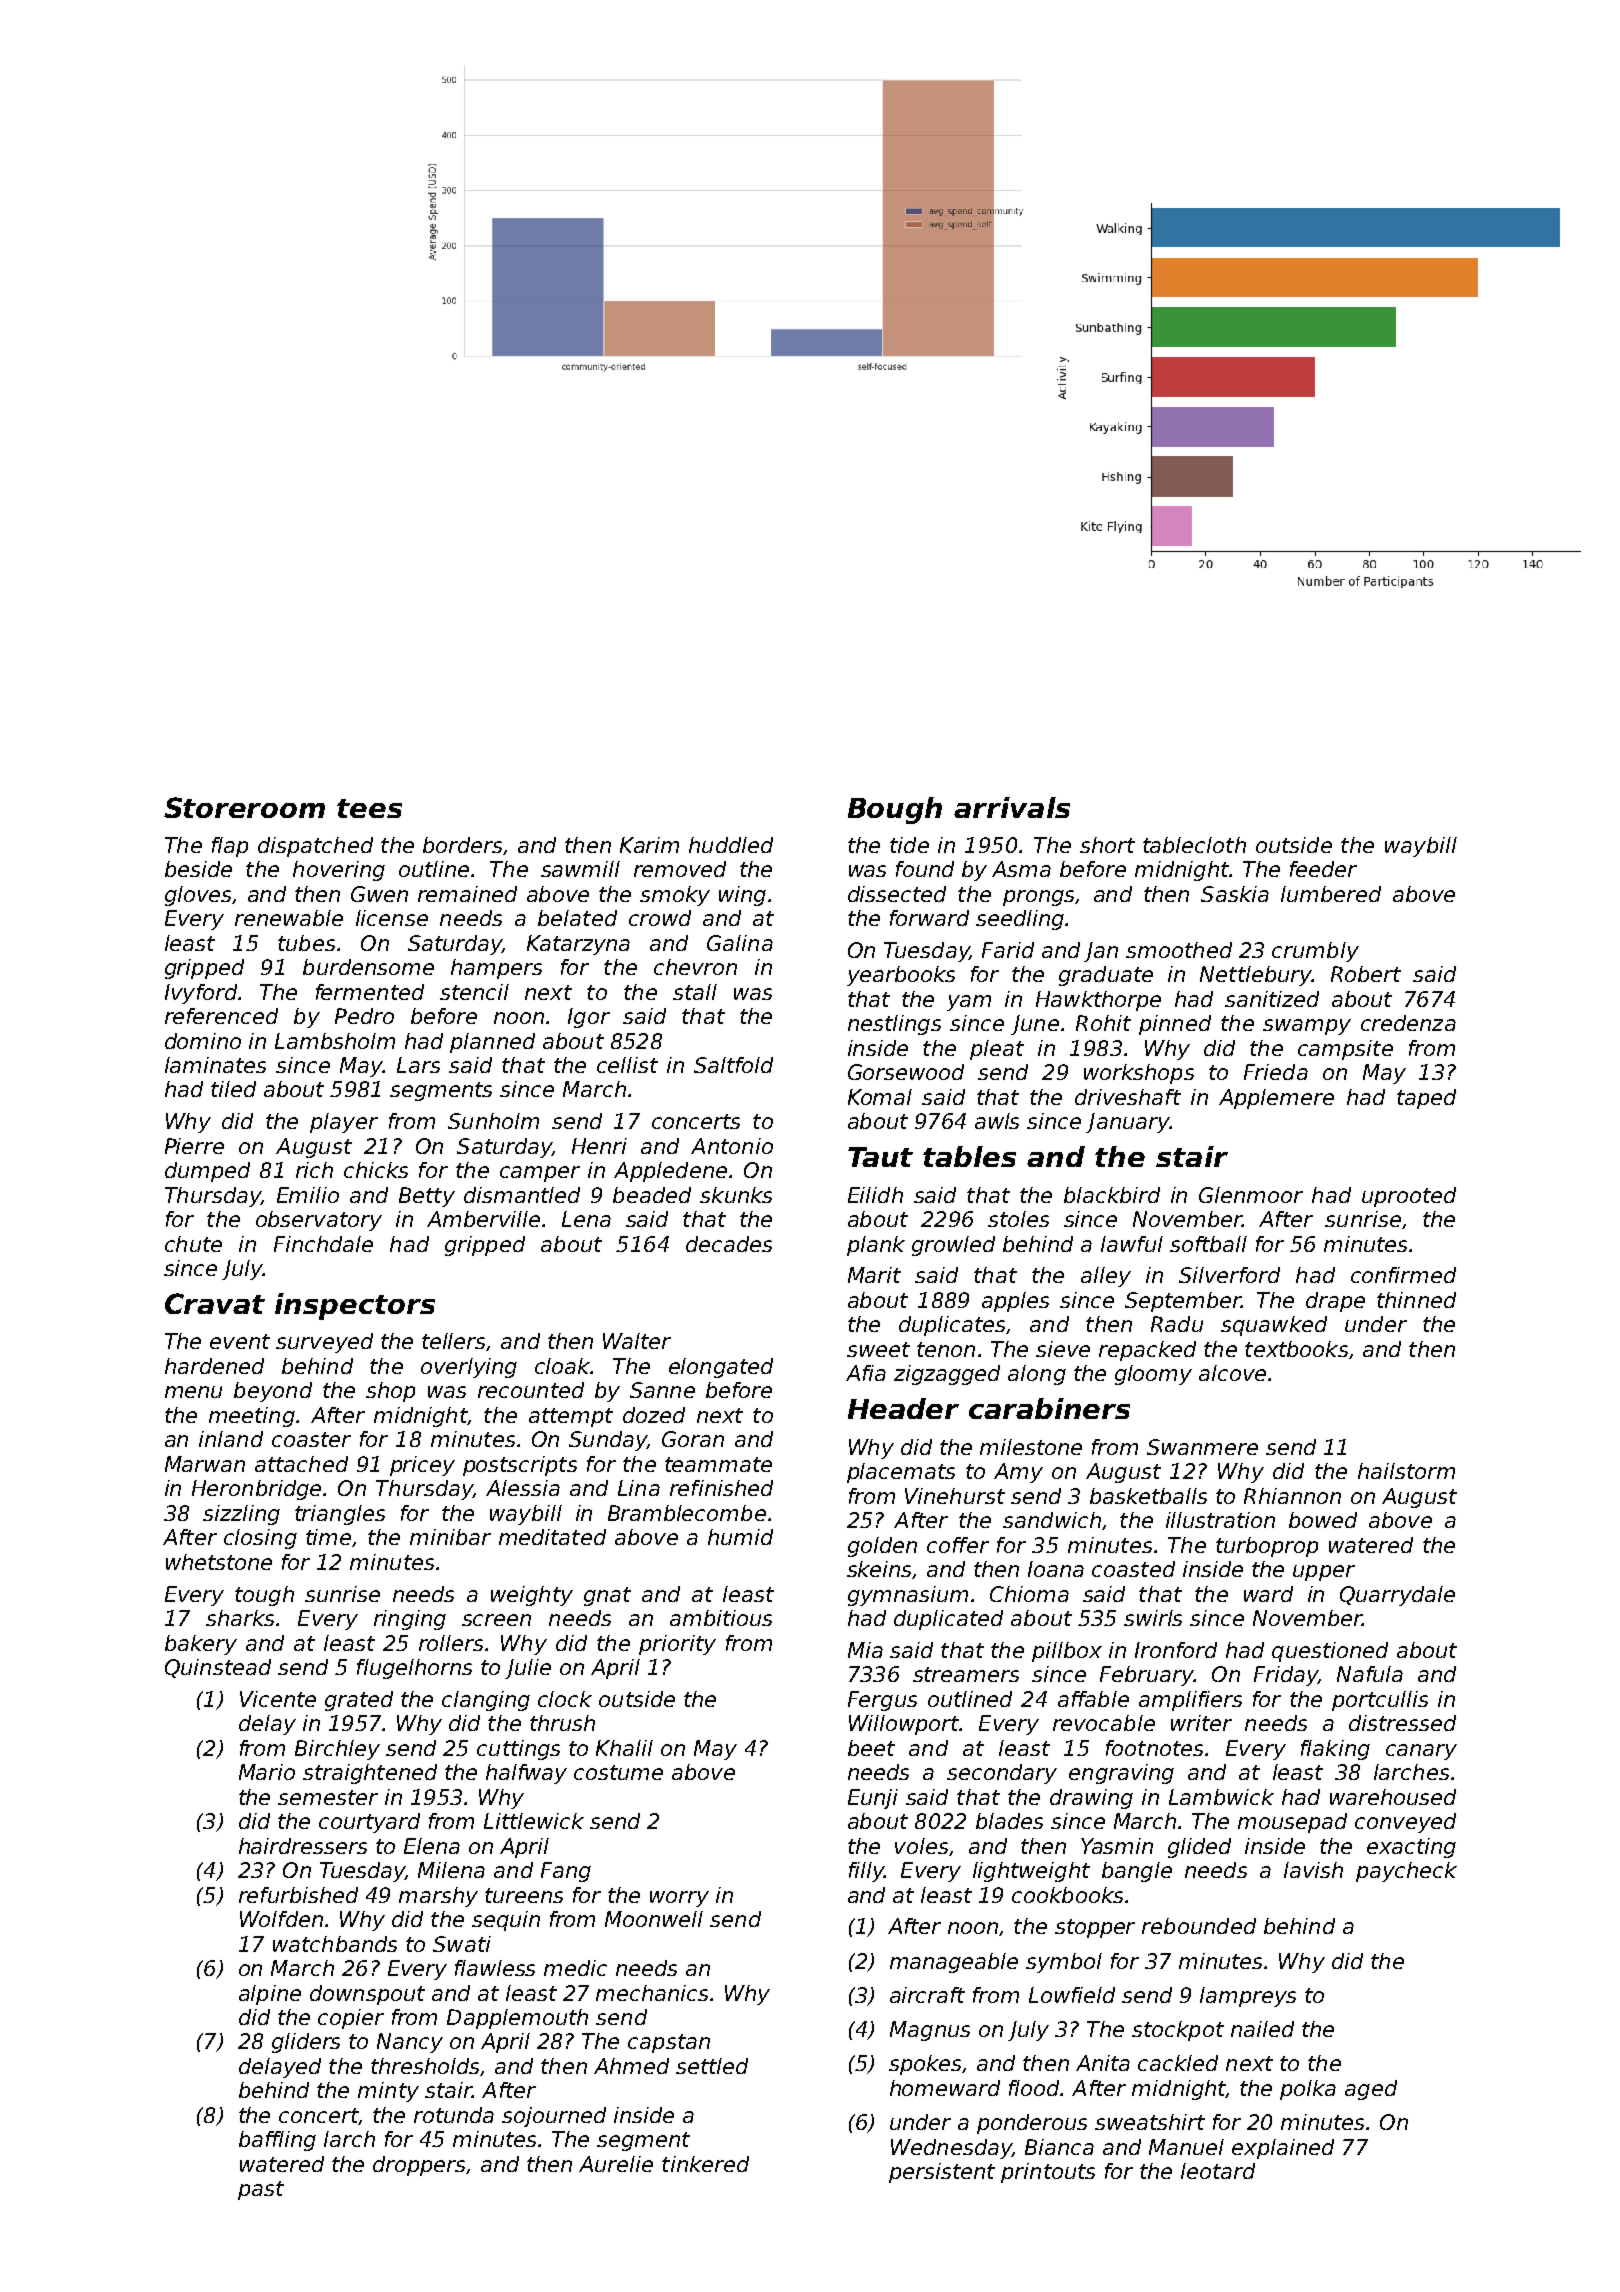 The image size is (1620, 2292). What do you see at coordinates (1406, 1471) in the screenshot?
I see `hailstorm` at bounding box center [1406, 1471].
